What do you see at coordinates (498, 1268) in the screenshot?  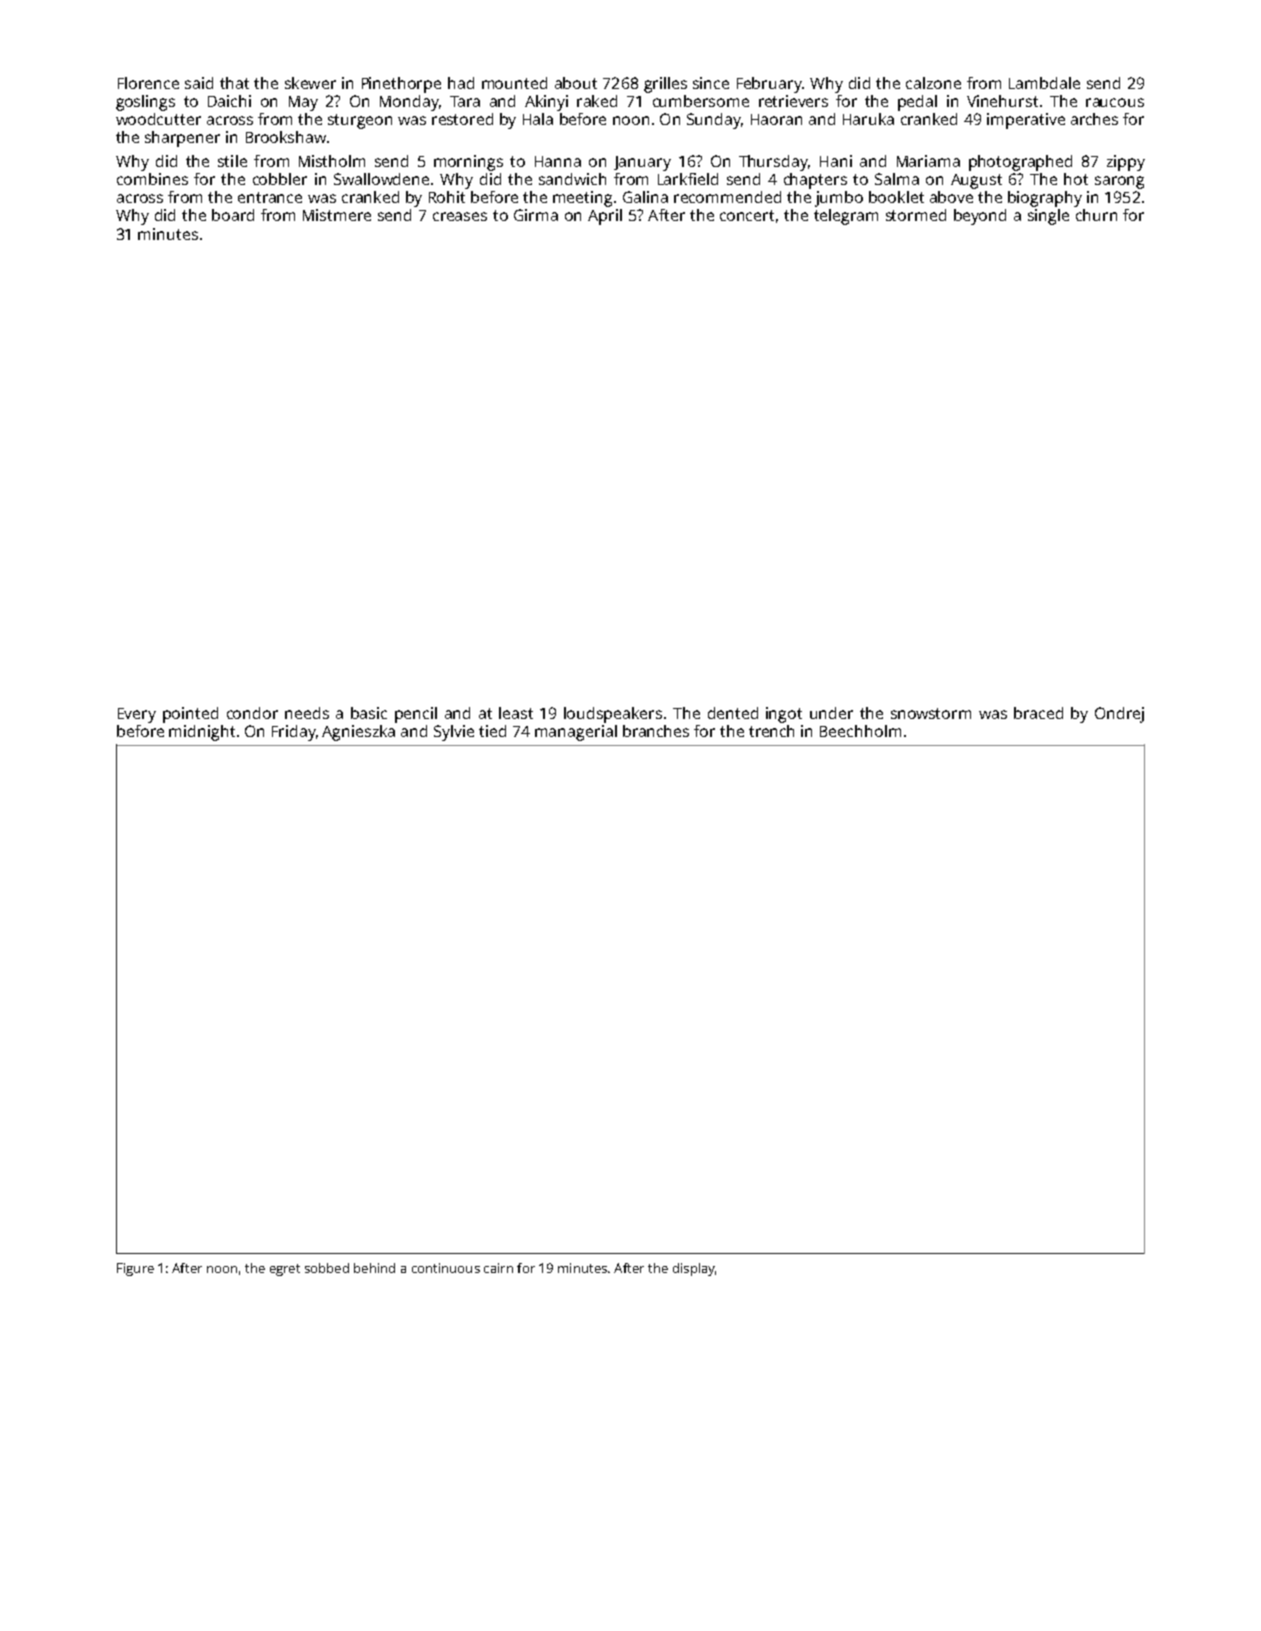 I see `cairn` at bounding box center [498, 1268].
